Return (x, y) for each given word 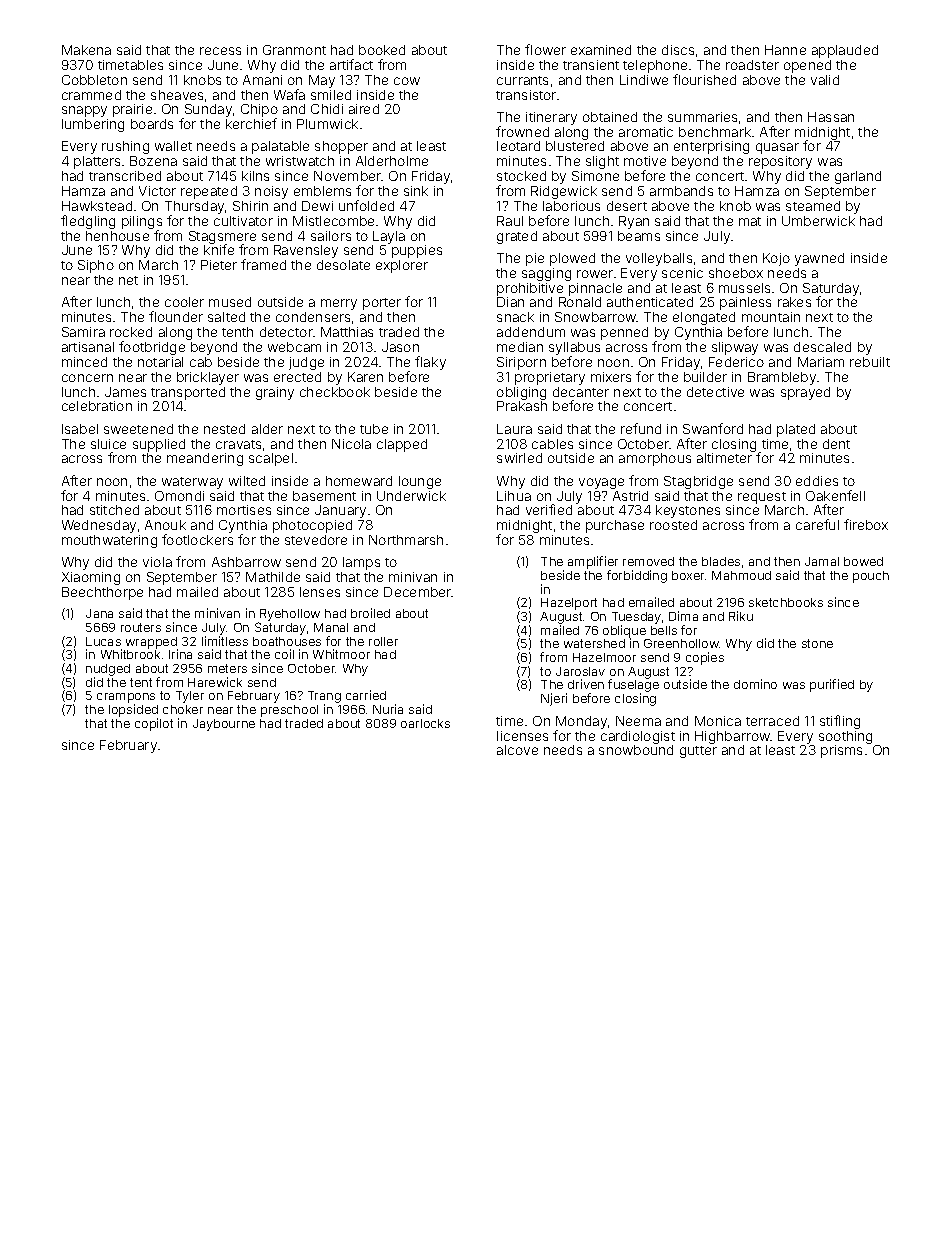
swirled (519, 458)
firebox (866, 524)
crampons (126, 698)
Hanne (785, 50)
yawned (819, 259)
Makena (86, 50)
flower (545, 49)
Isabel (80, 429)
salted (226, 317)
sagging (546, 274)
